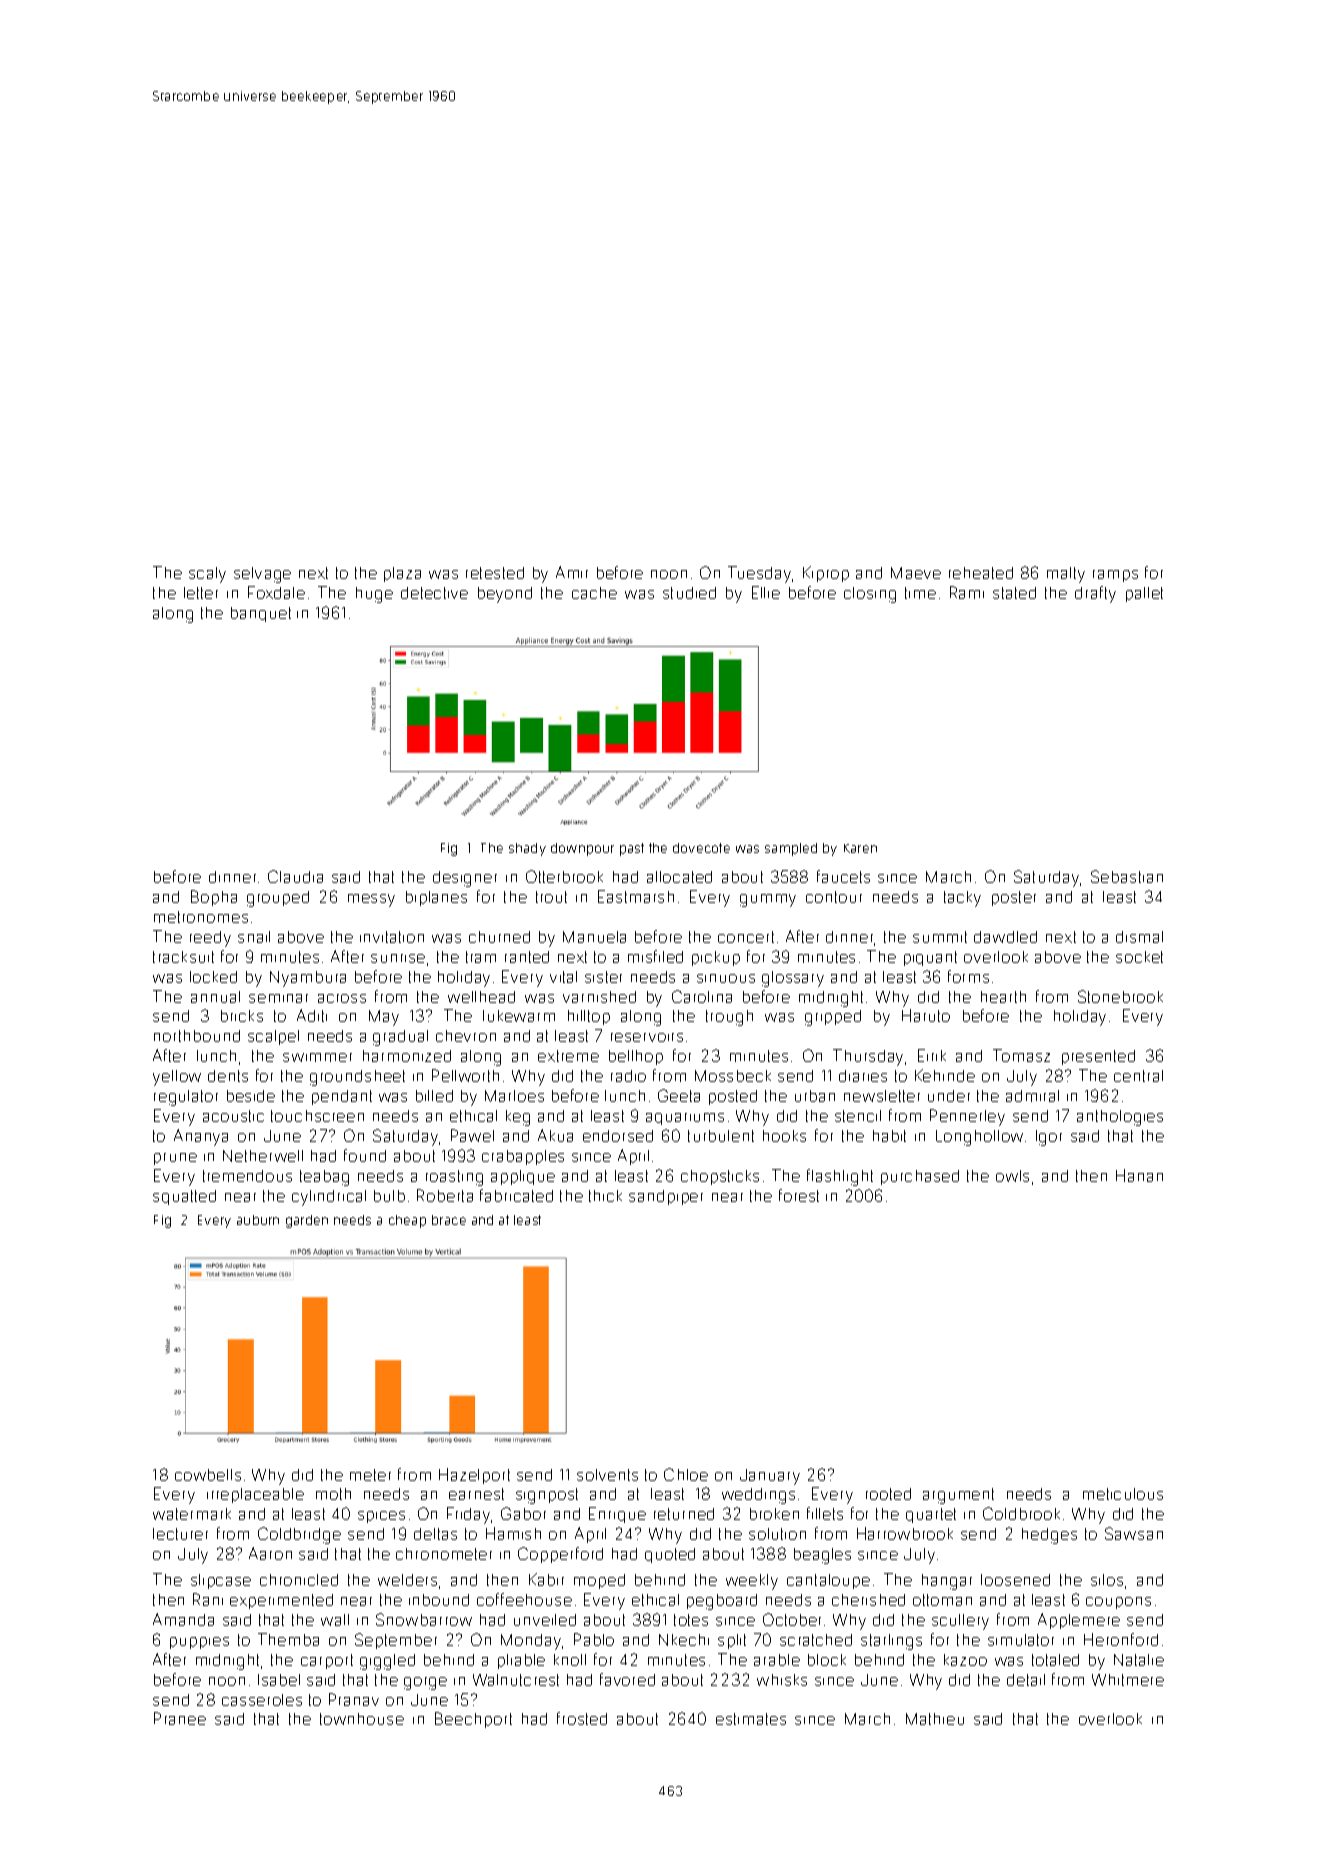  What do you see at coordinates (958, 1496) in the screenshot?
I see `argument` at bounding box center [958, 1496].
